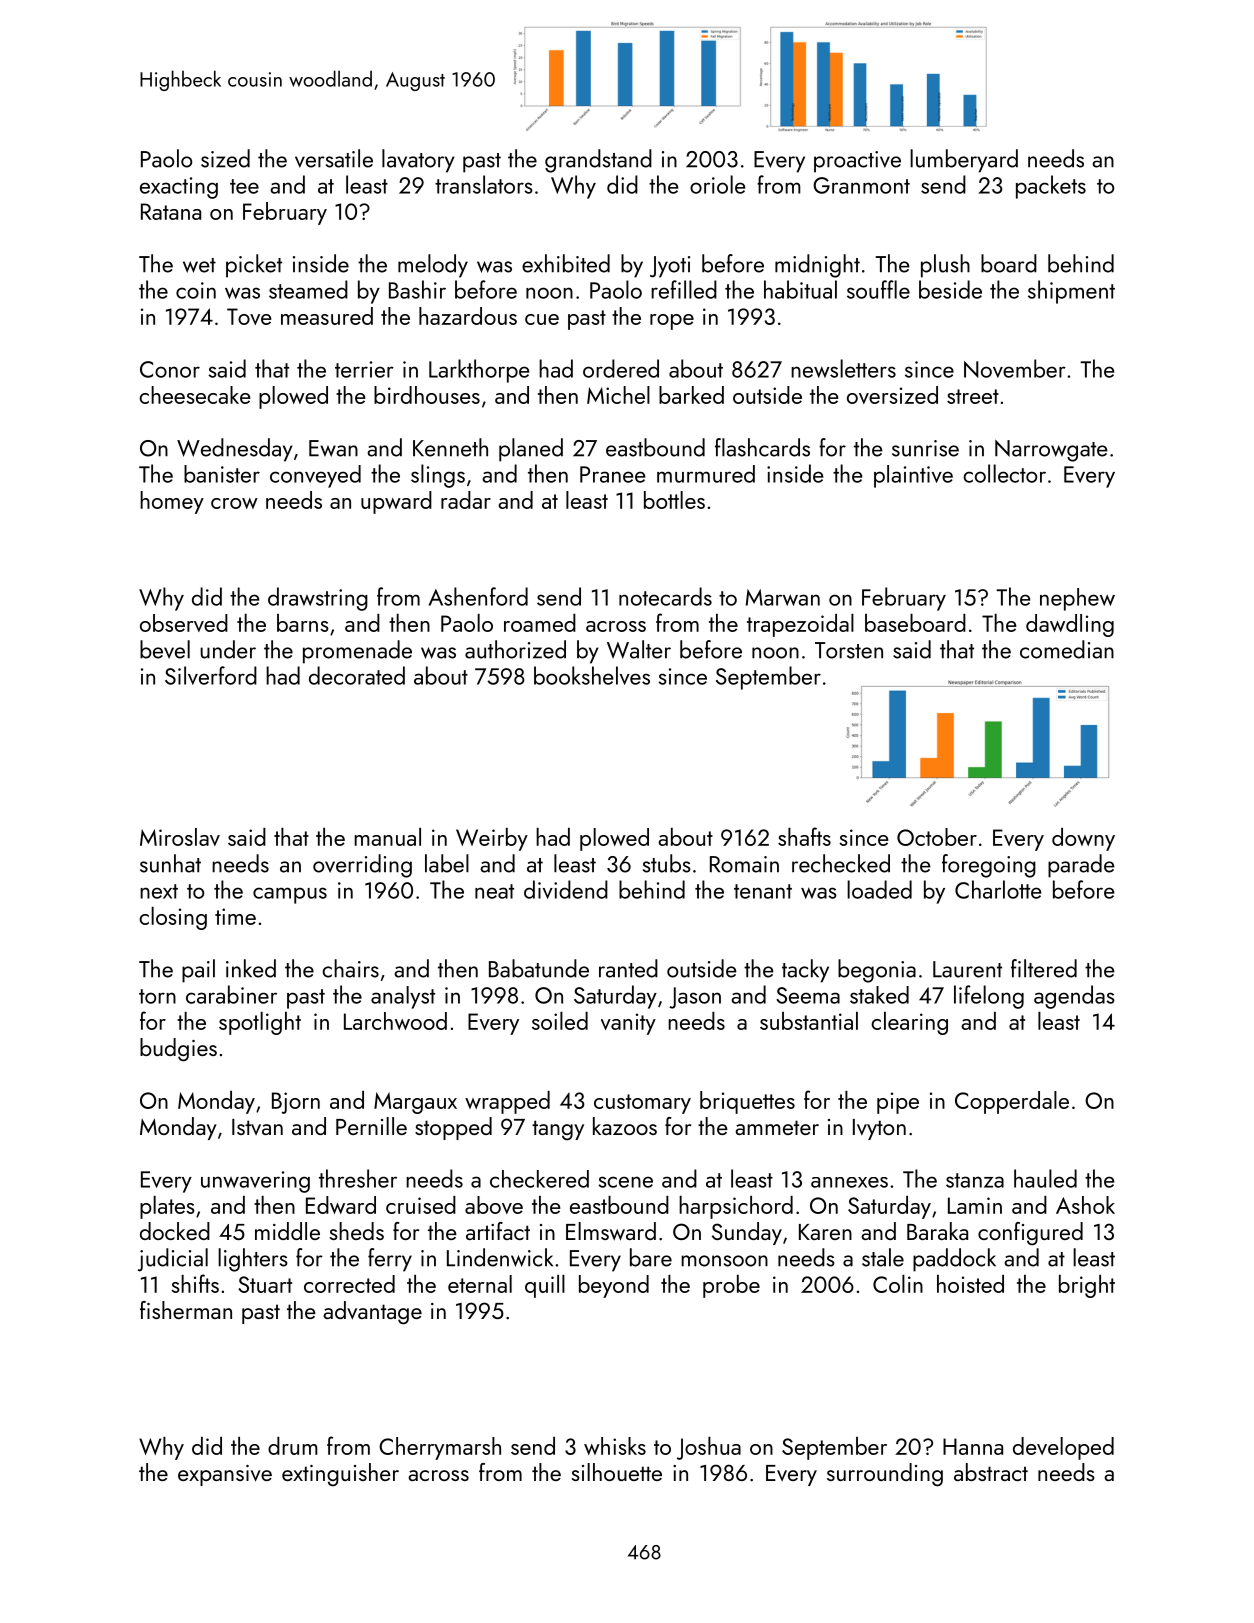  Describe the element at coordinates (566, 263) in the screenshot. I see `exhibited` at that location.
